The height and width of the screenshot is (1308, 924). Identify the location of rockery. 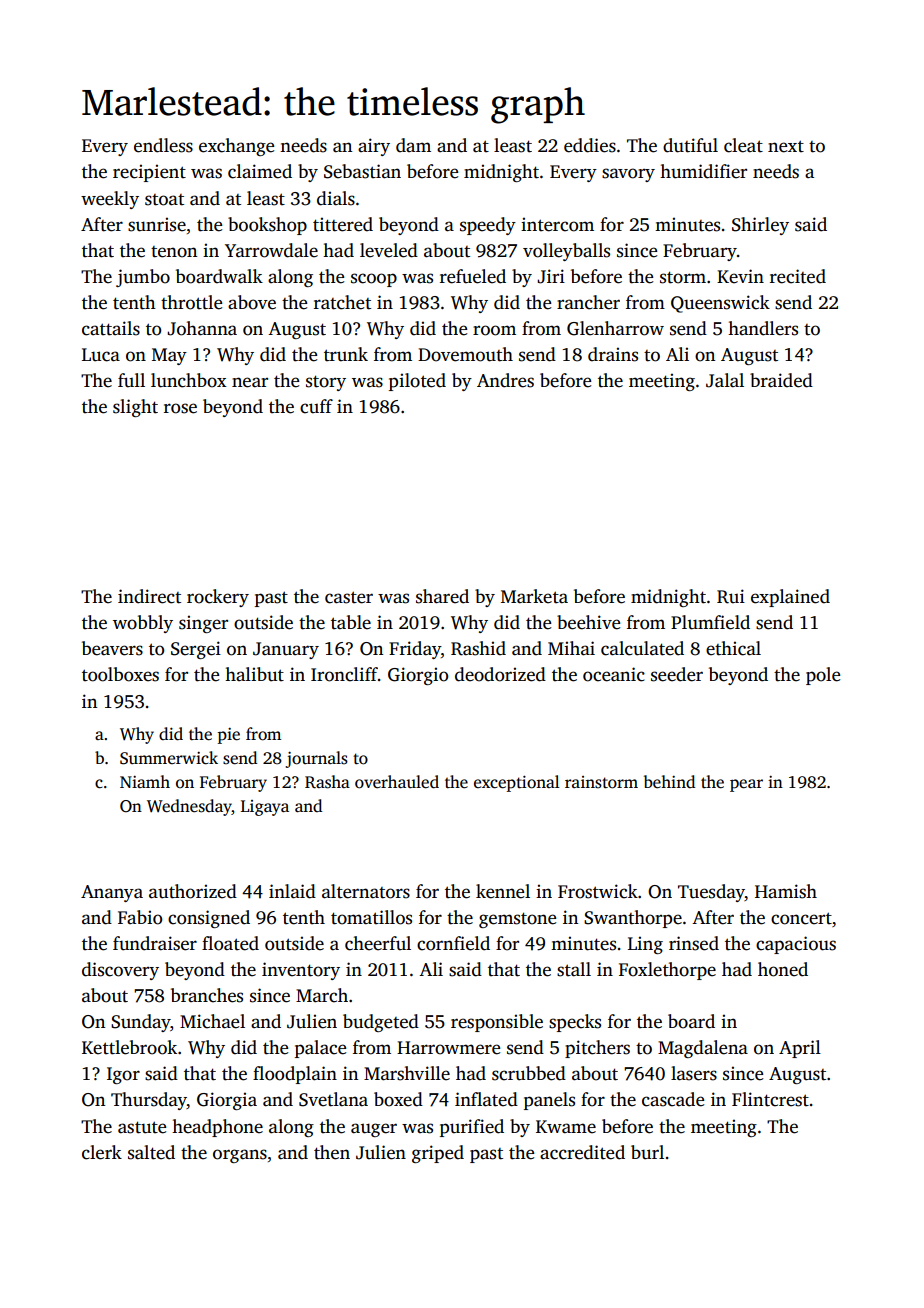
(218, 598).
